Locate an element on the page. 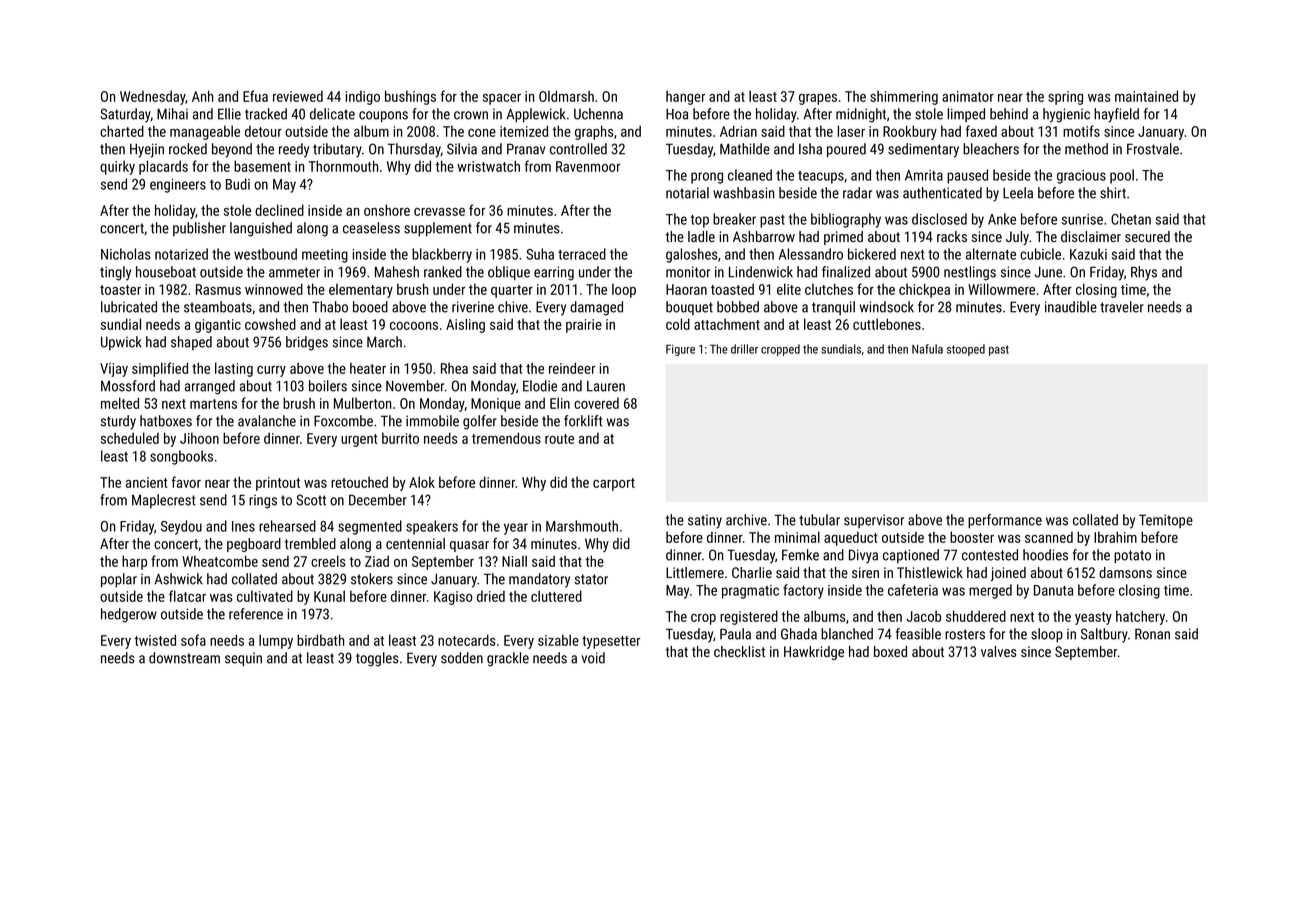  manageable is located at coordinates (205, 132).
